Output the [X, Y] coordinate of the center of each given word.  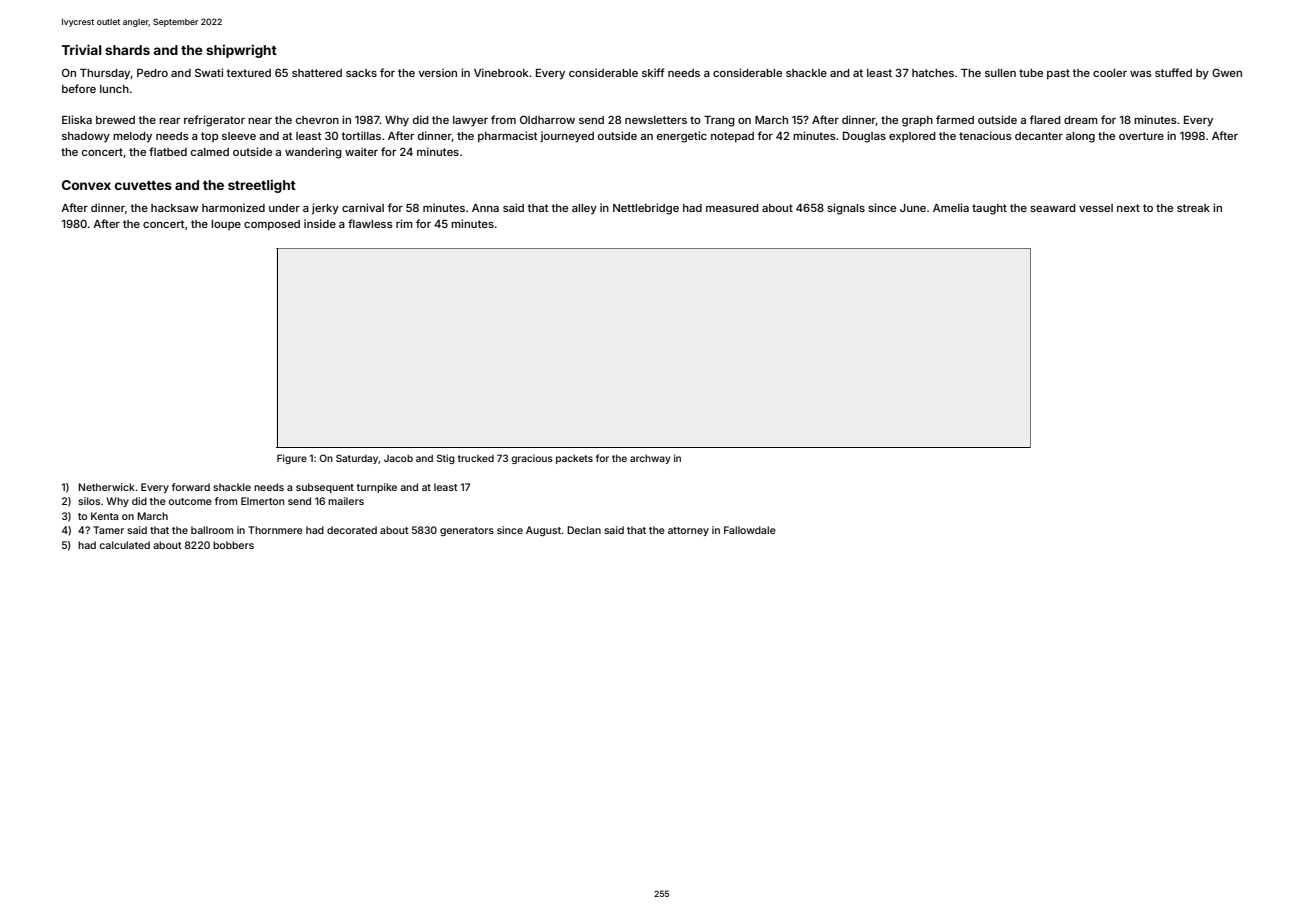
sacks [361, 73]
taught [989, 209]
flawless [370, 223]
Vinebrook [501, 72]
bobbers [233, 545]
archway [650, 459]
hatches [933, 73]
